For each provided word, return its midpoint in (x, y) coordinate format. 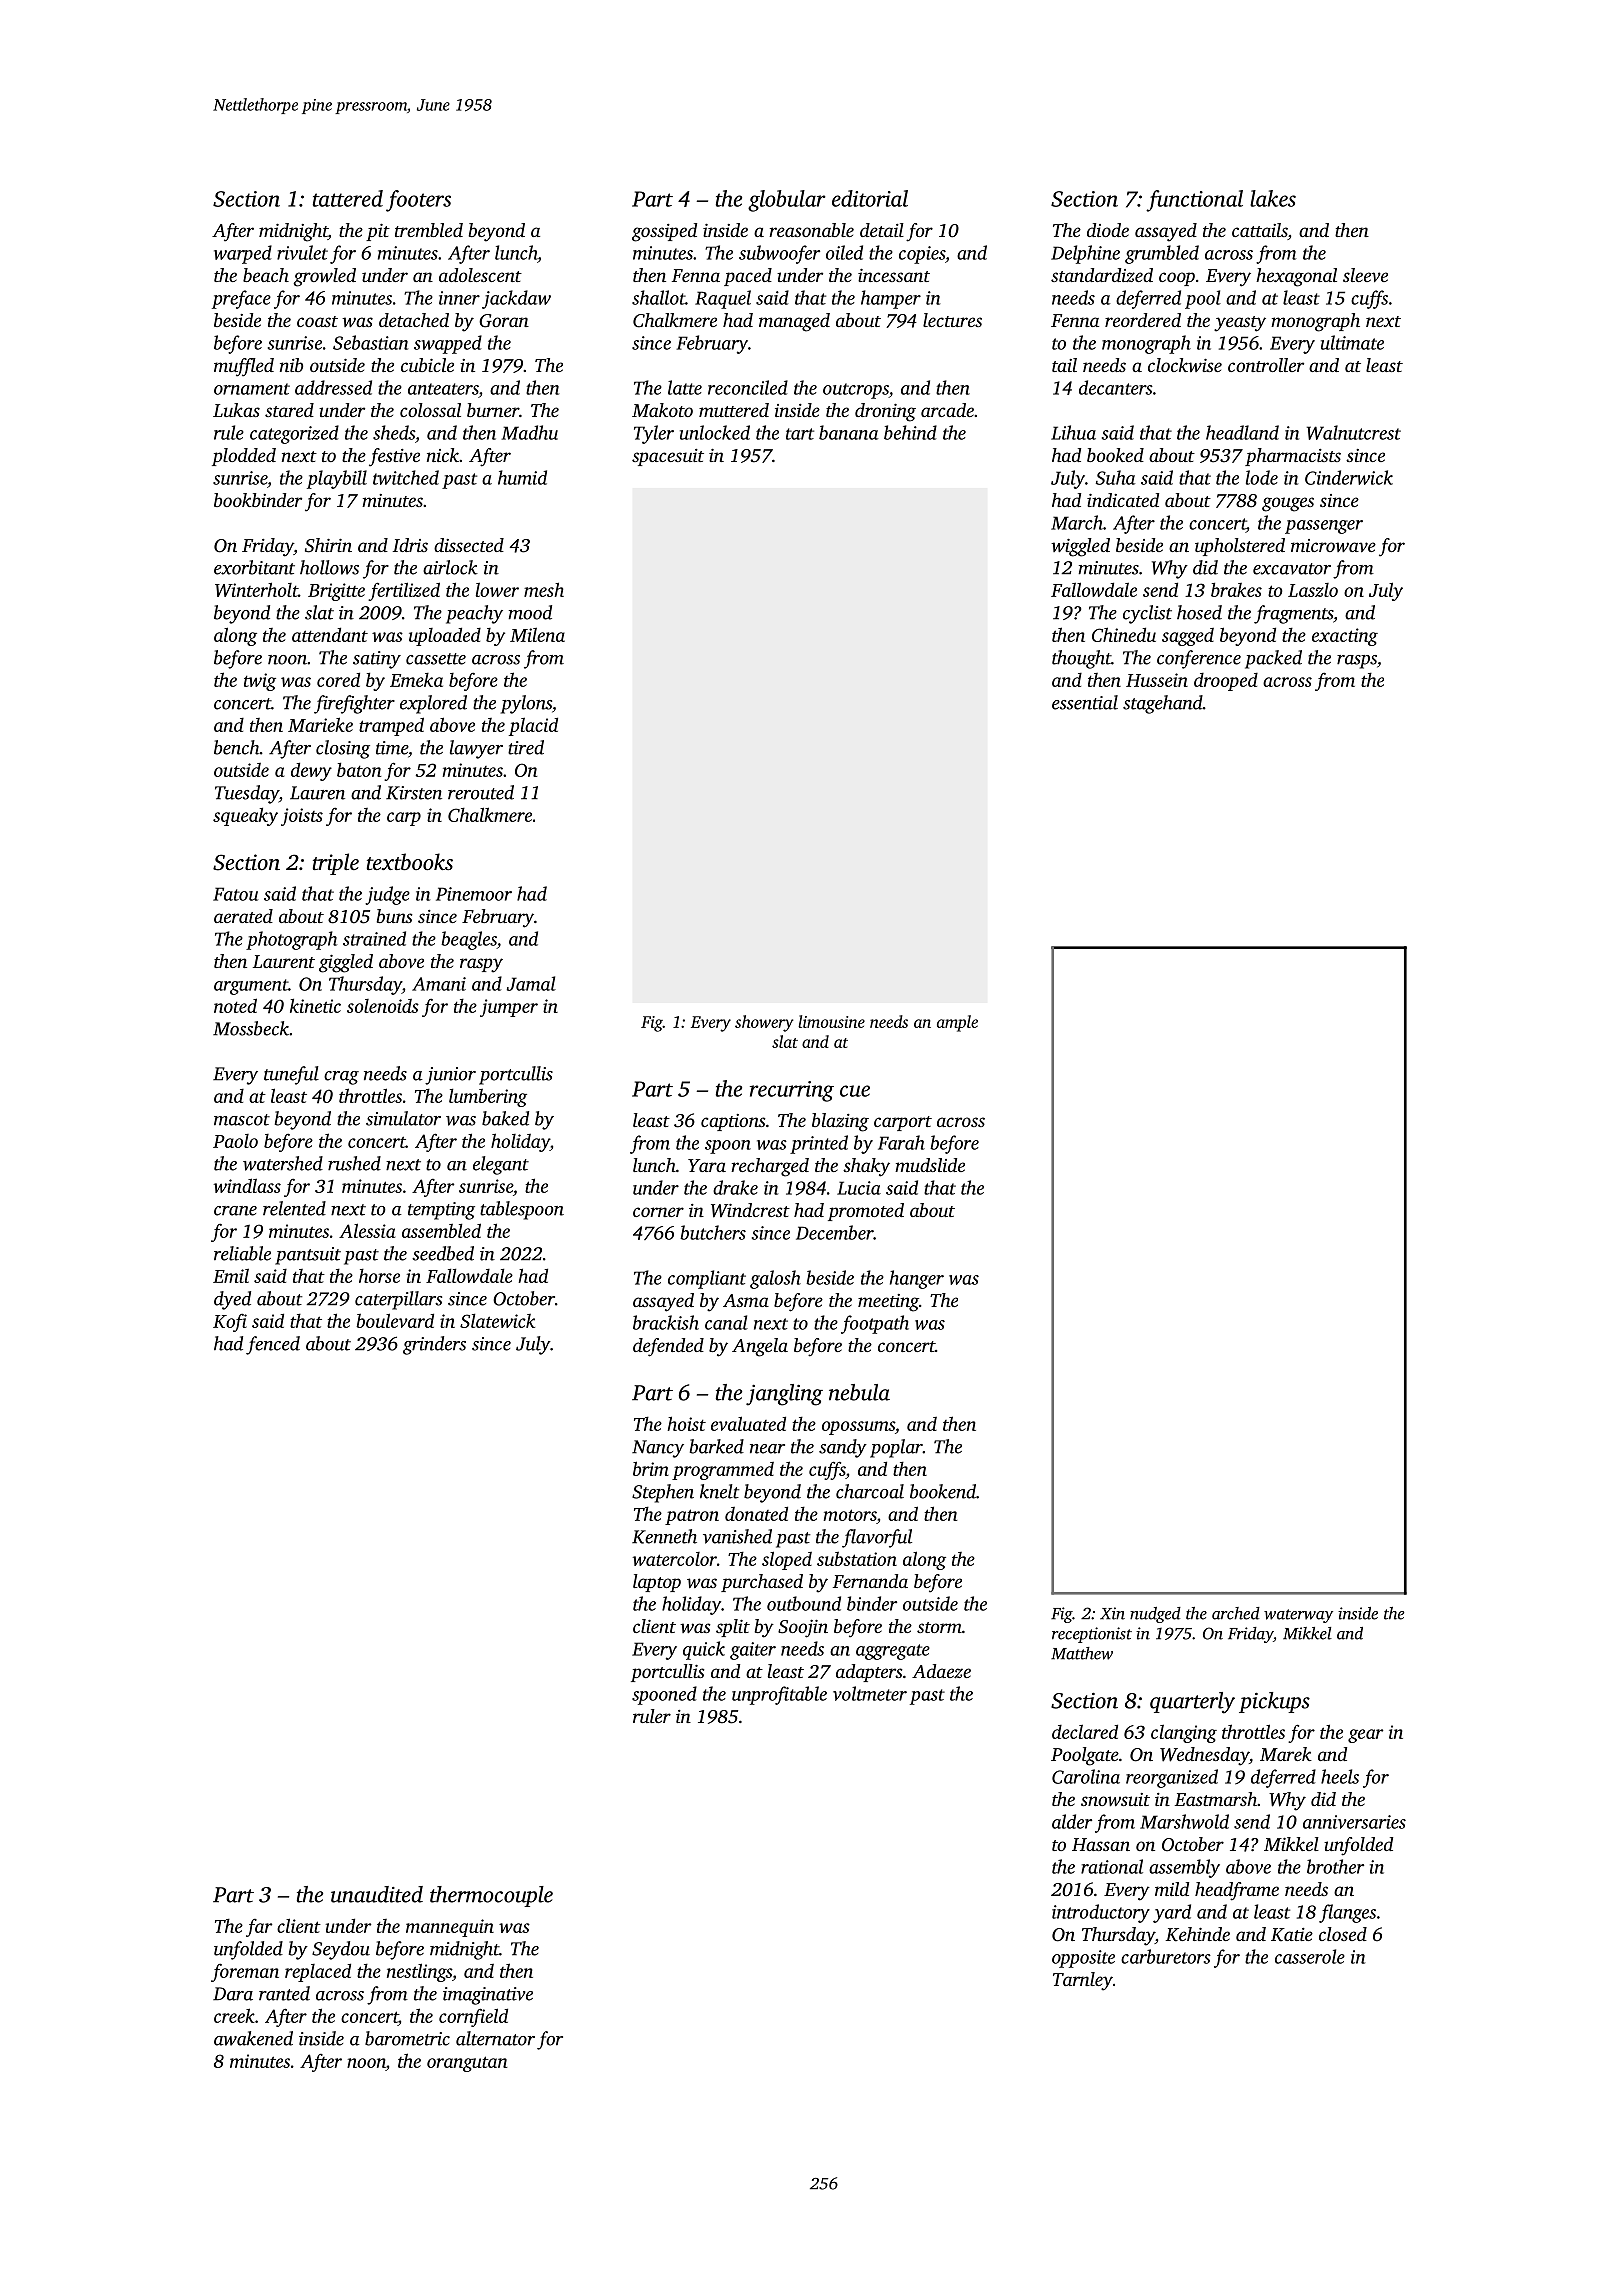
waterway (1298, 1616)
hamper (891, 299)
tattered (348, 198)
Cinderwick (1349, 477)
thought (1081, 659)
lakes (1273, 198)
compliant (707, 1279)
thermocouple (491, 1896)
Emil (231, 1275)
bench (237, 747)
